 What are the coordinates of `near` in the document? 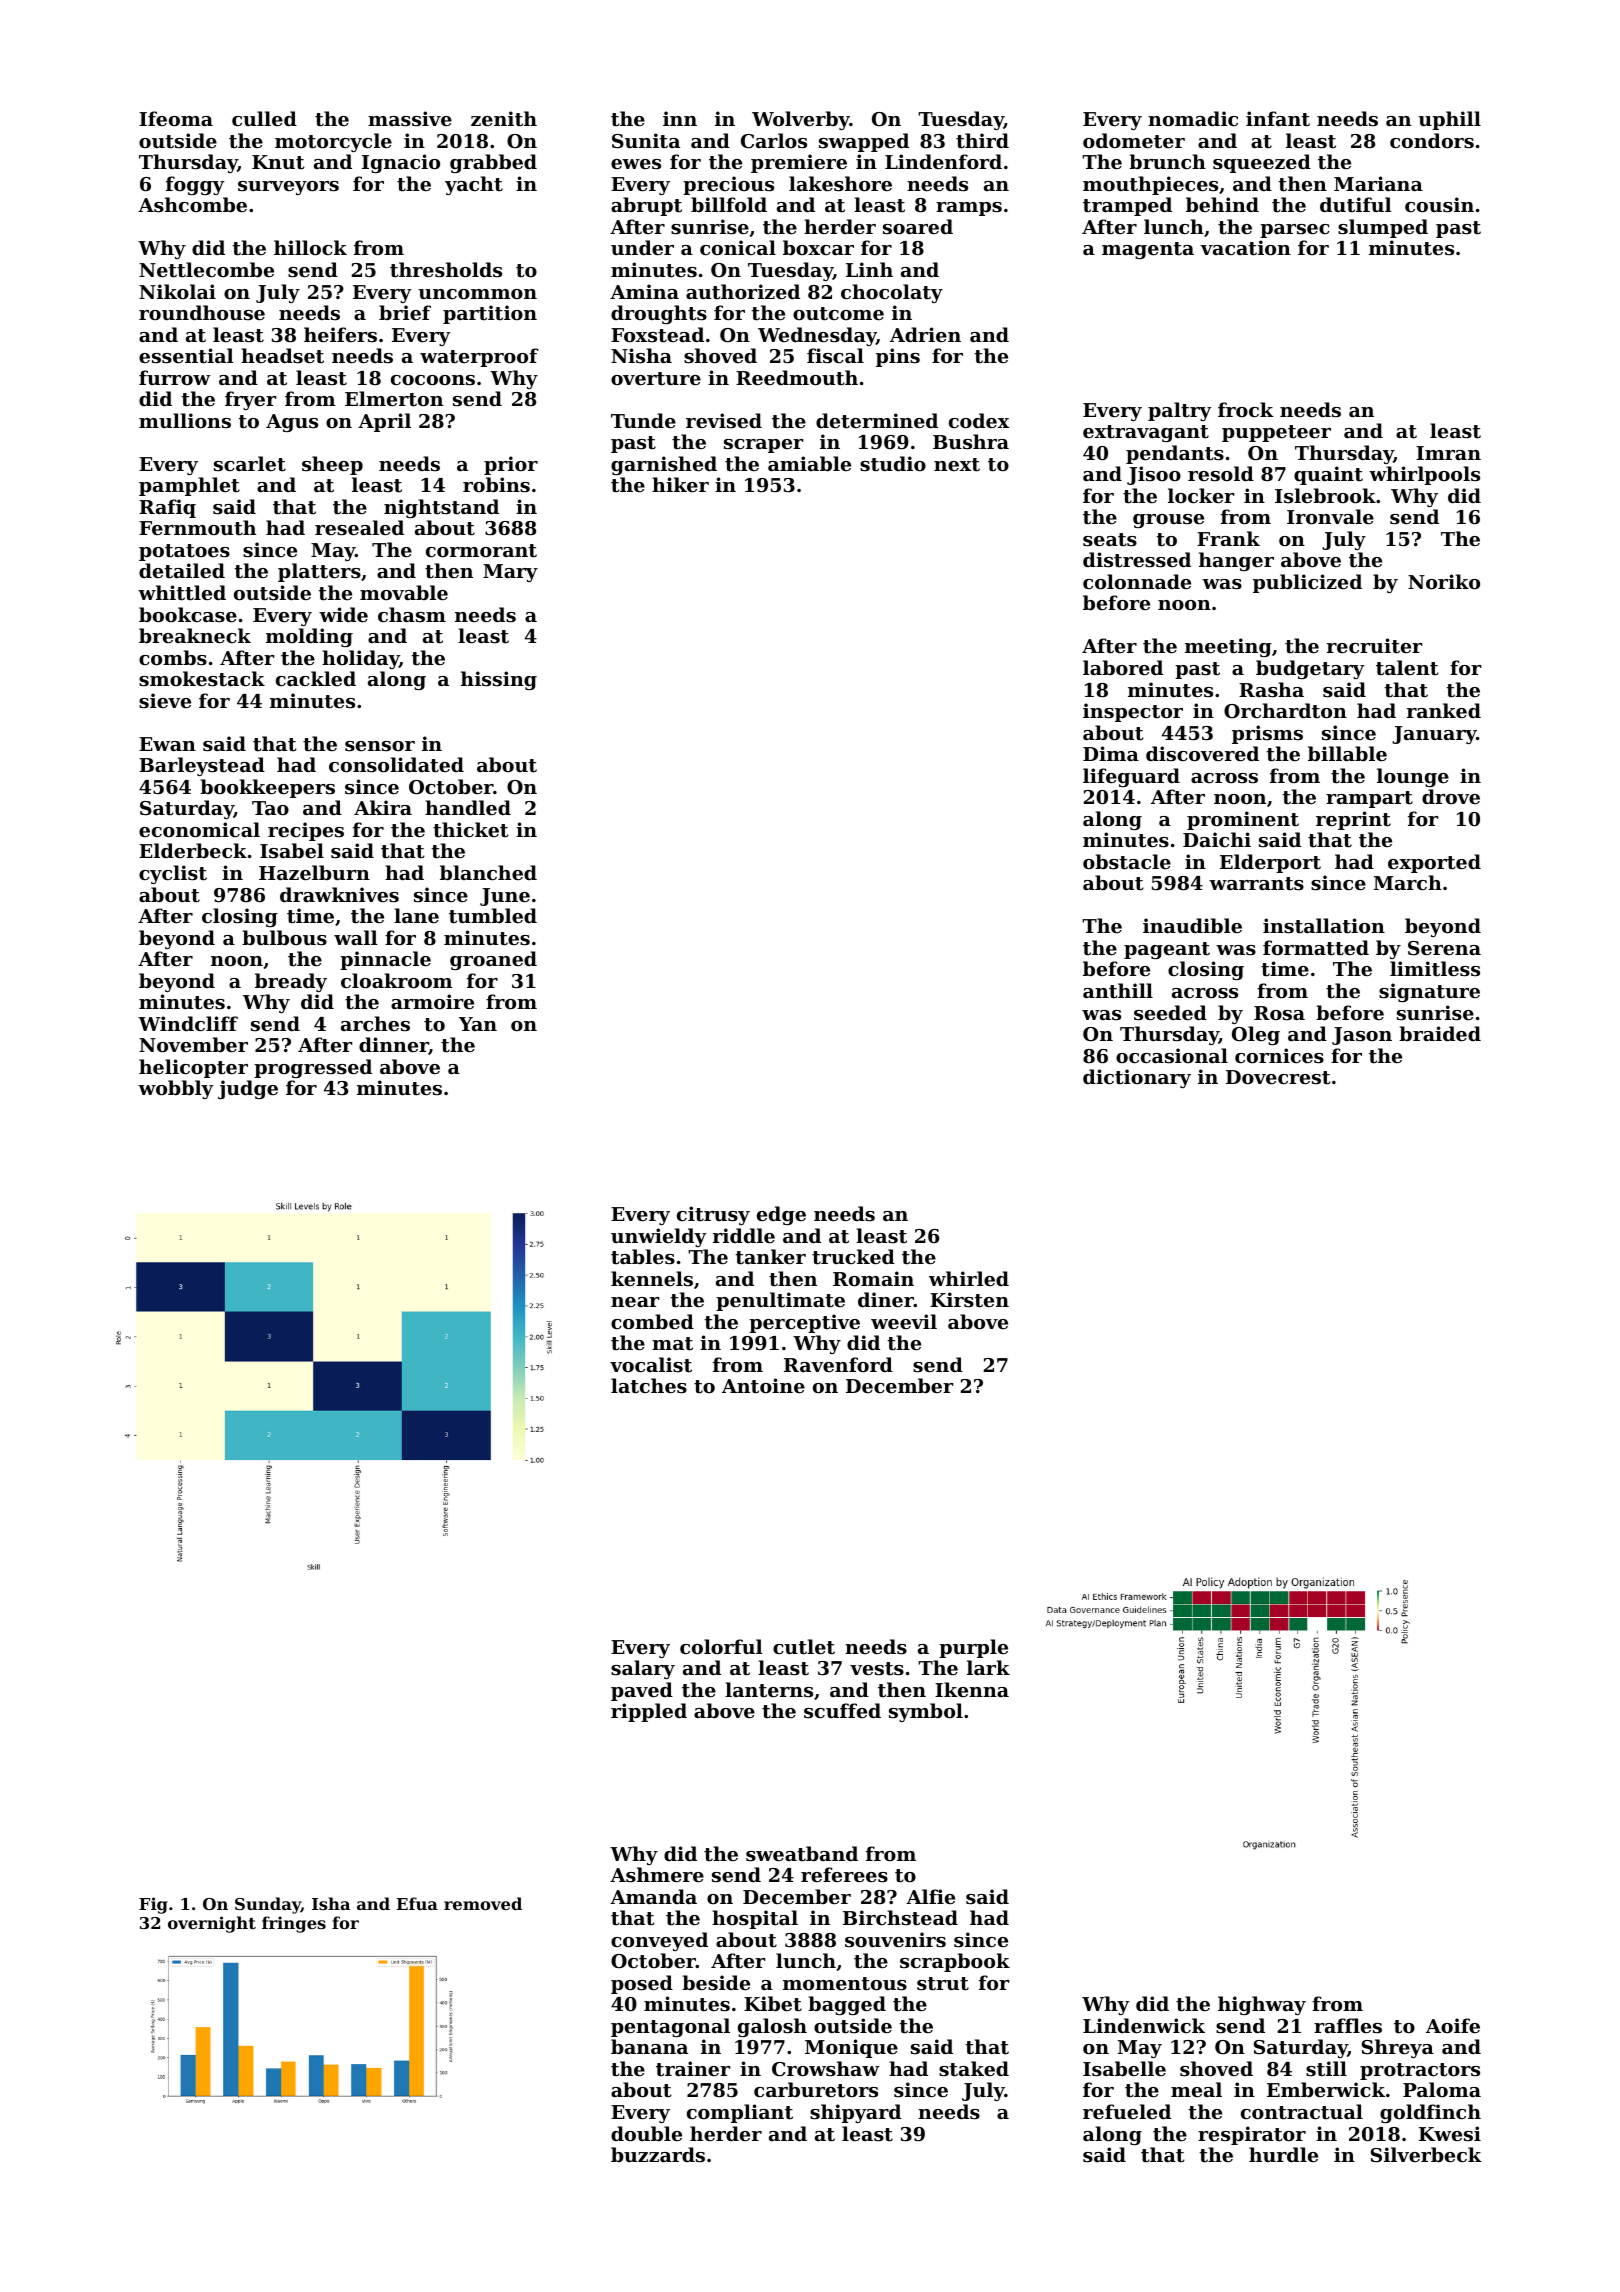 It's located at (635, 1302).
